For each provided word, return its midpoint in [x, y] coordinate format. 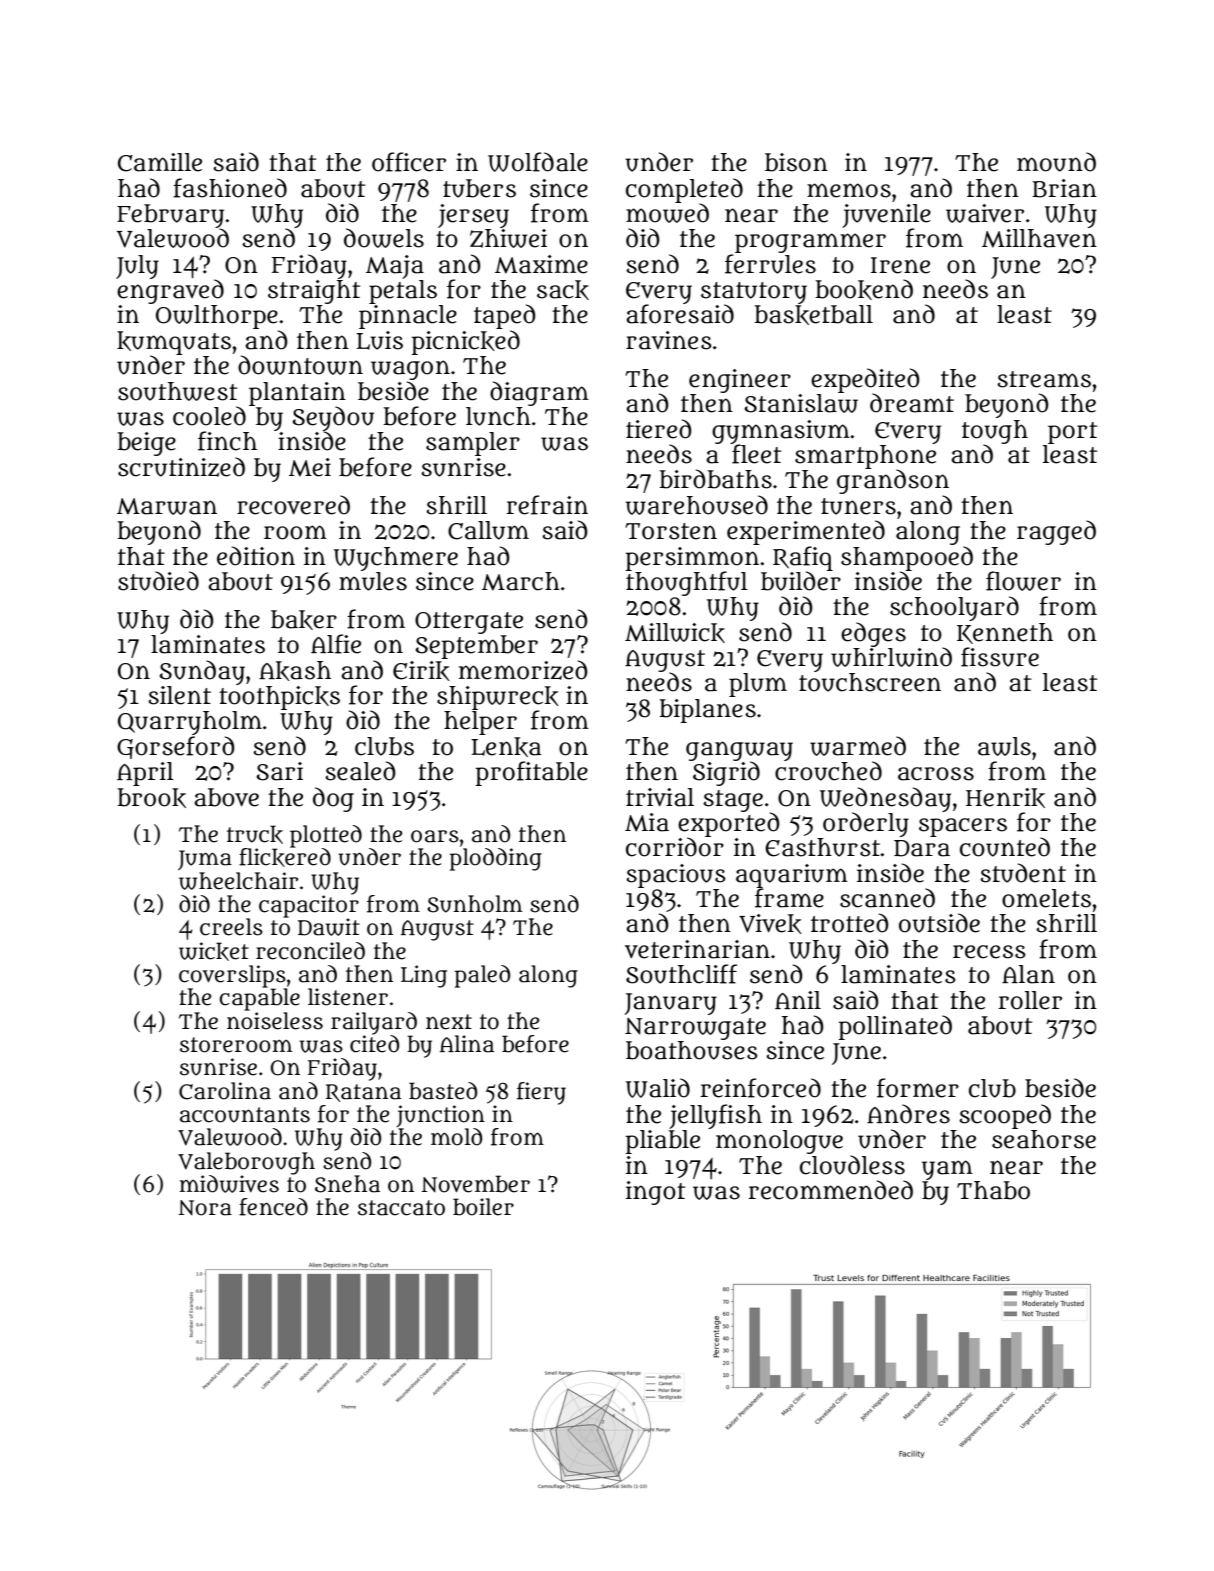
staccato [401, 1208]
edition [256, 556]
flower [1023, 581]
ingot [655, 1193]
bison [796, 162]
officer [409, 162]
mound [1056, 162]
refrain [547, 505]
